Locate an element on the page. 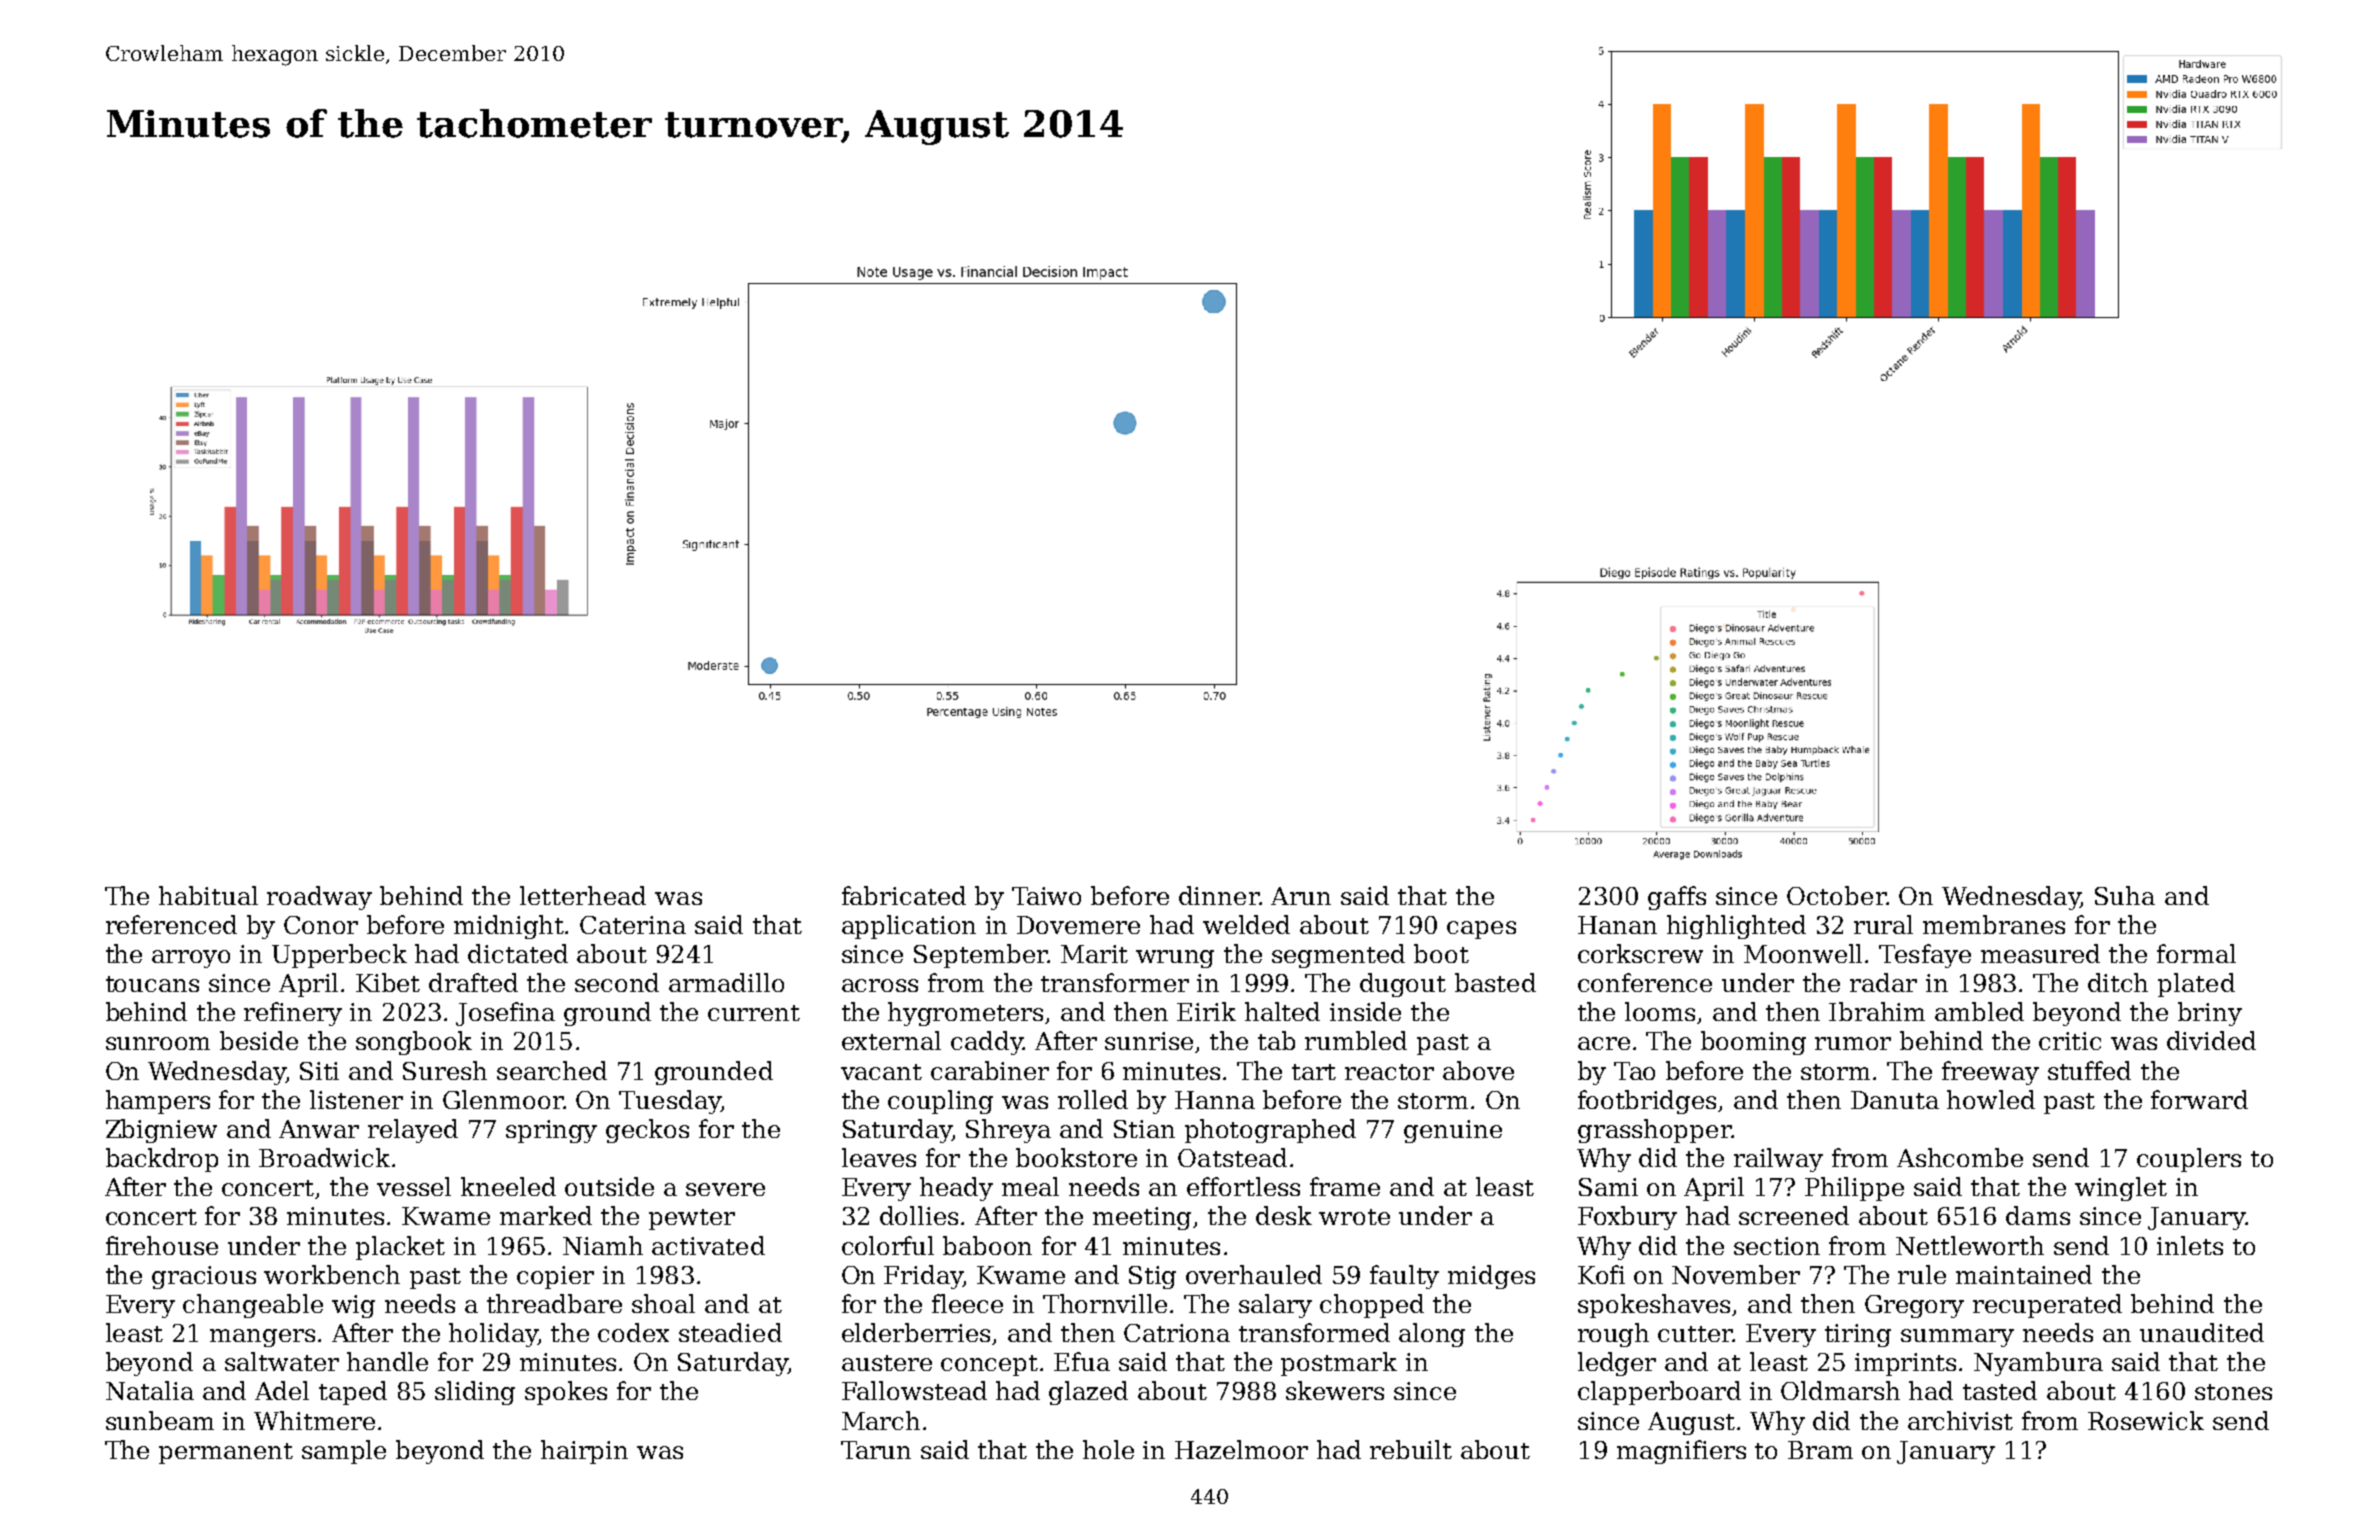 The width and height of the page is (2380, 1540). Stian is located at coordinates (1144, 1129).
